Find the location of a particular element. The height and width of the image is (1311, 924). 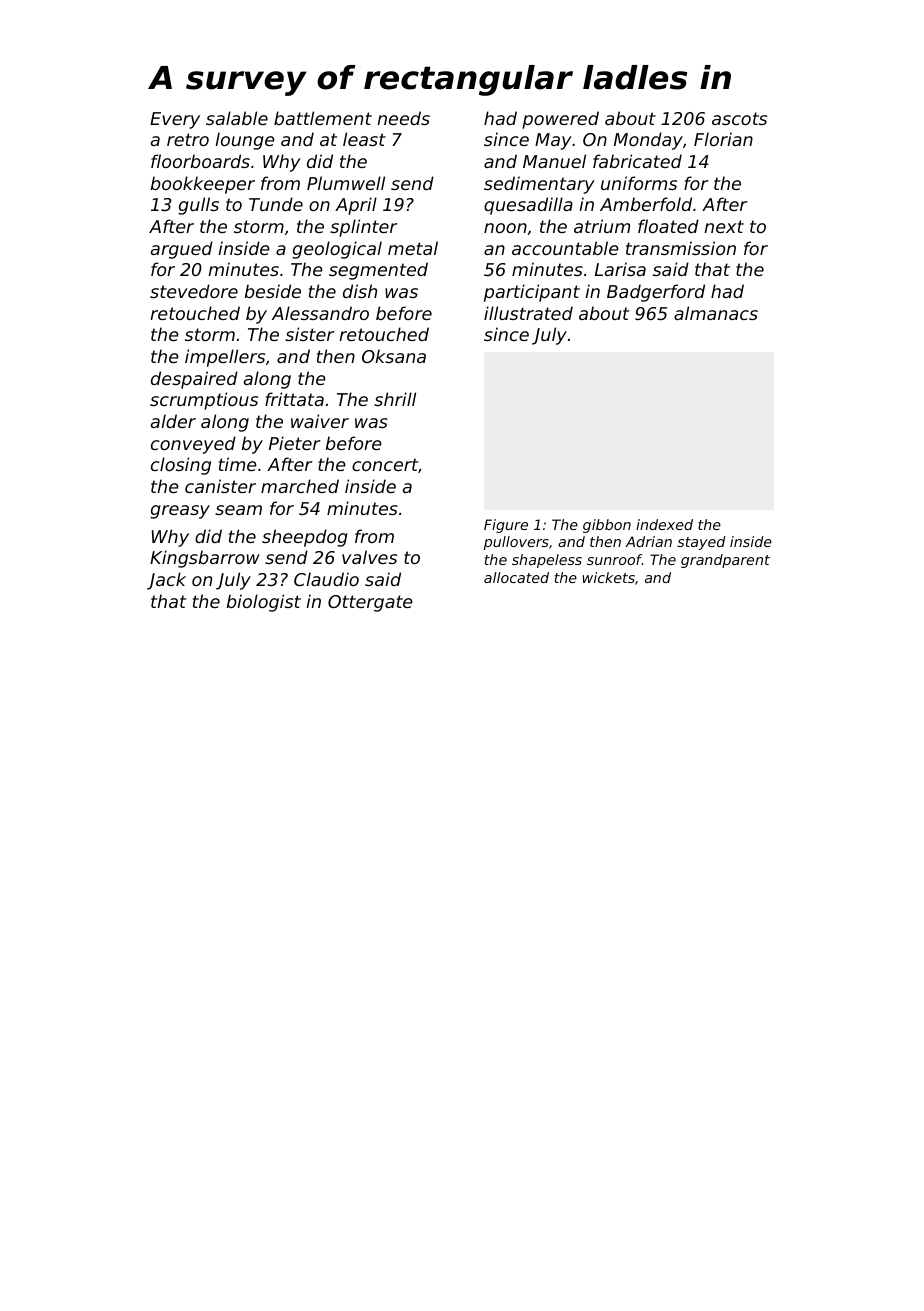

almanacs is located at coordinates (716, 313).
